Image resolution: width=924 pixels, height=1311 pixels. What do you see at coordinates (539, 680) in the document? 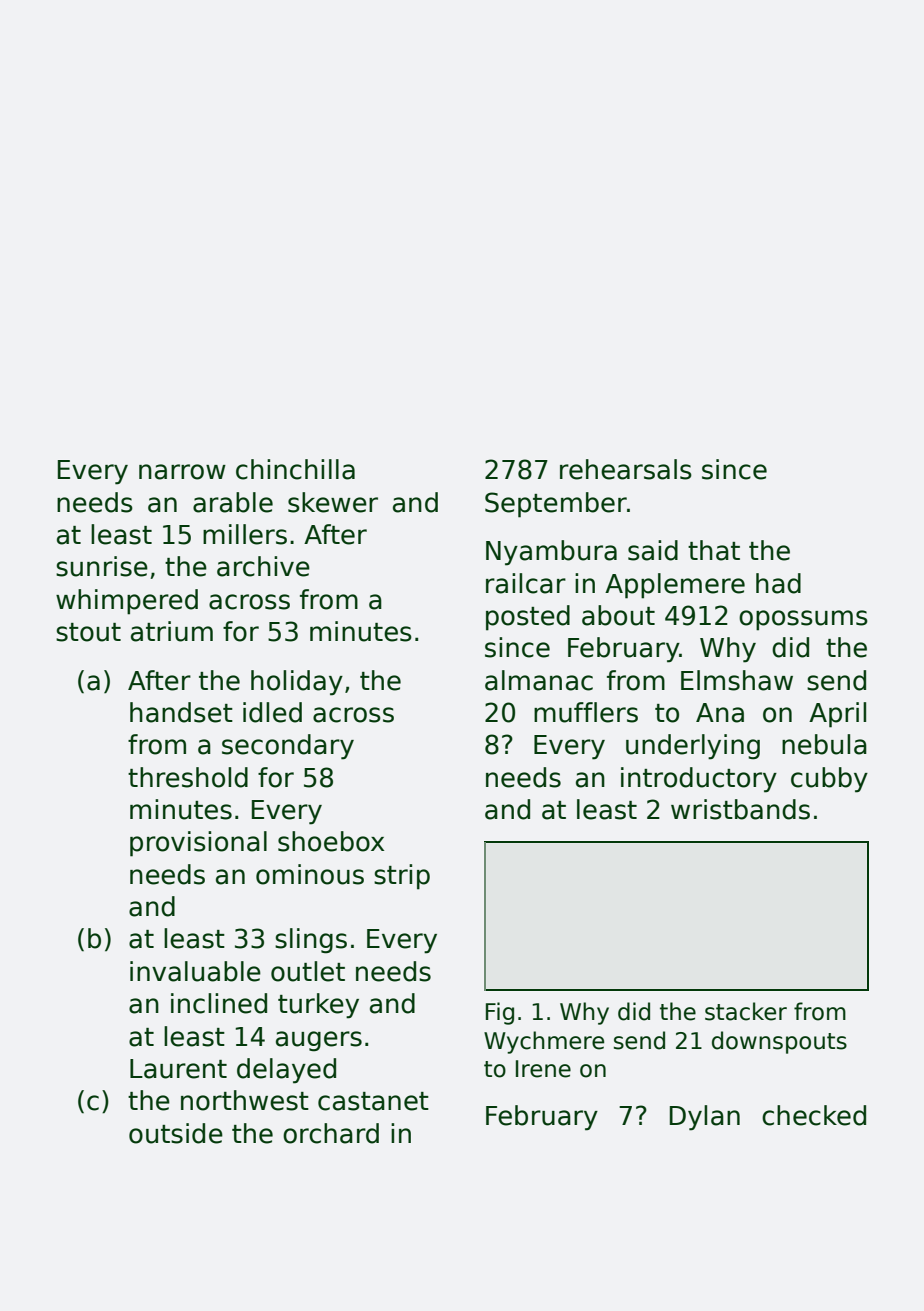
I see `almanac` at bounding box center [539, 680].
